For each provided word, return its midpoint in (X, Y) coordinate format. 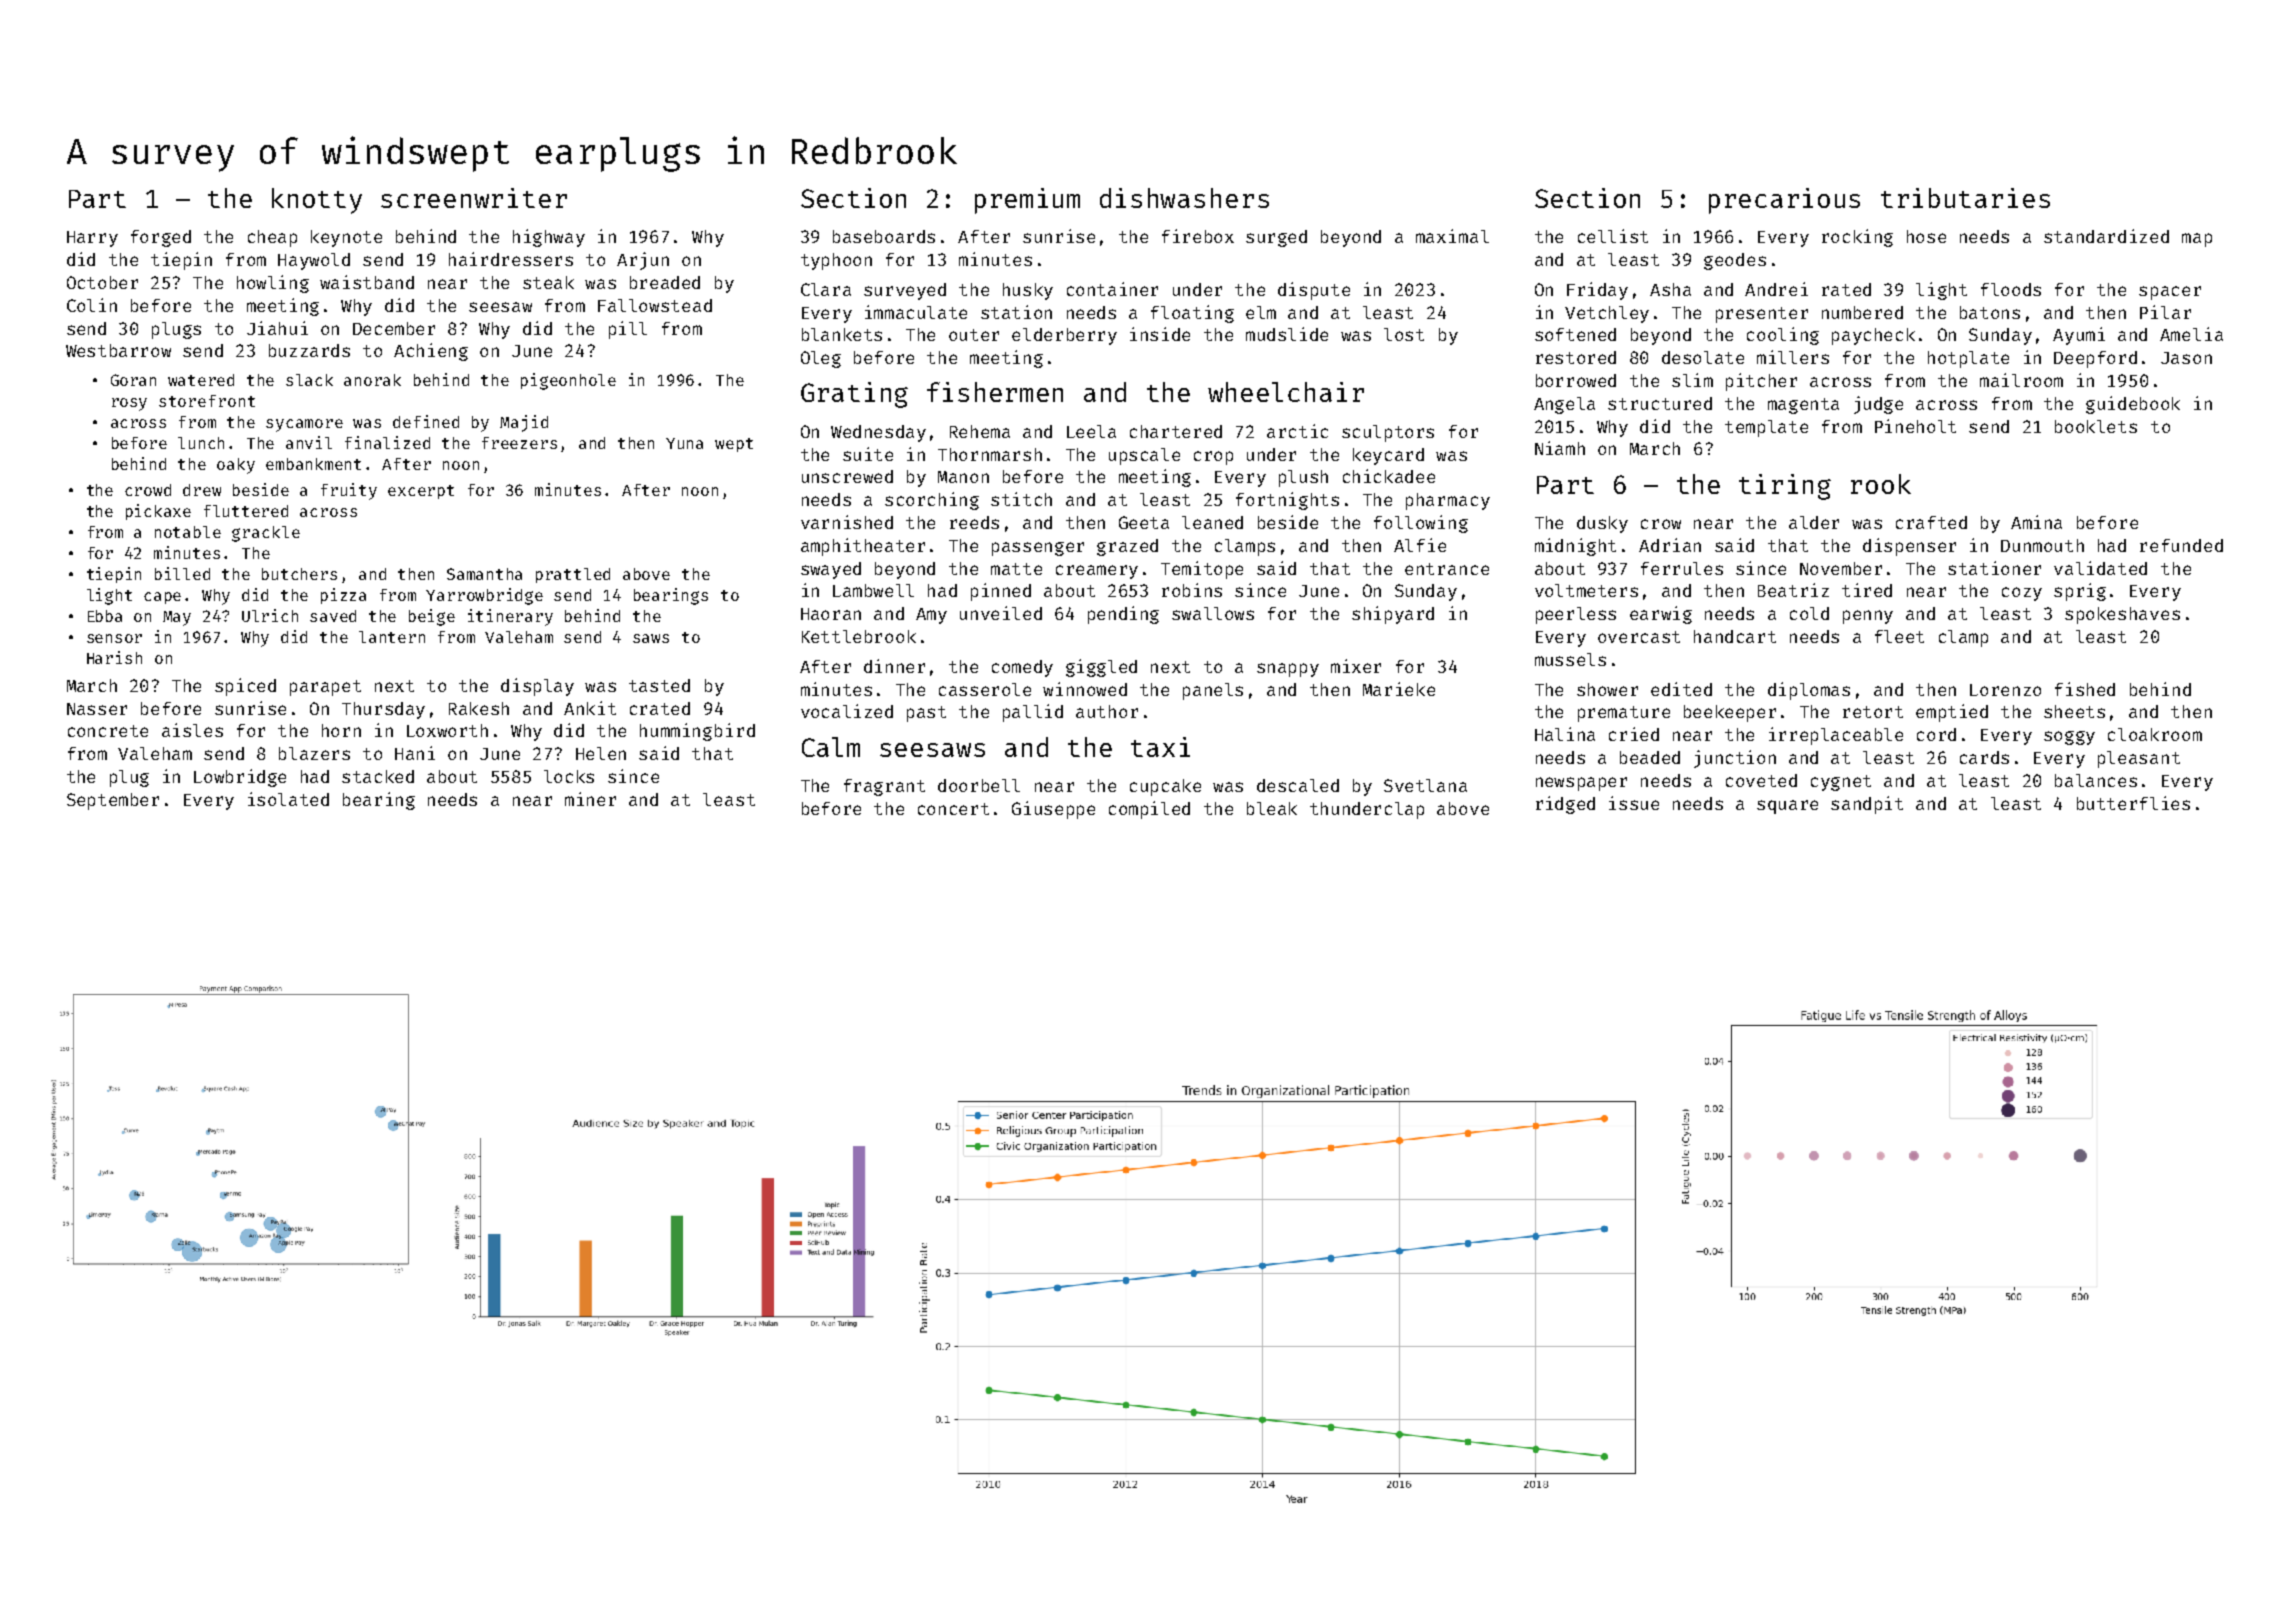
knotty (317, 201)
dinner (894, 666)
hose (1926, 236)
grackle (266, 534)
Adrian (1670, 545)
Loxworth (447, 730)
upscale (1144, 456)
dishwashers (1184, 198)
